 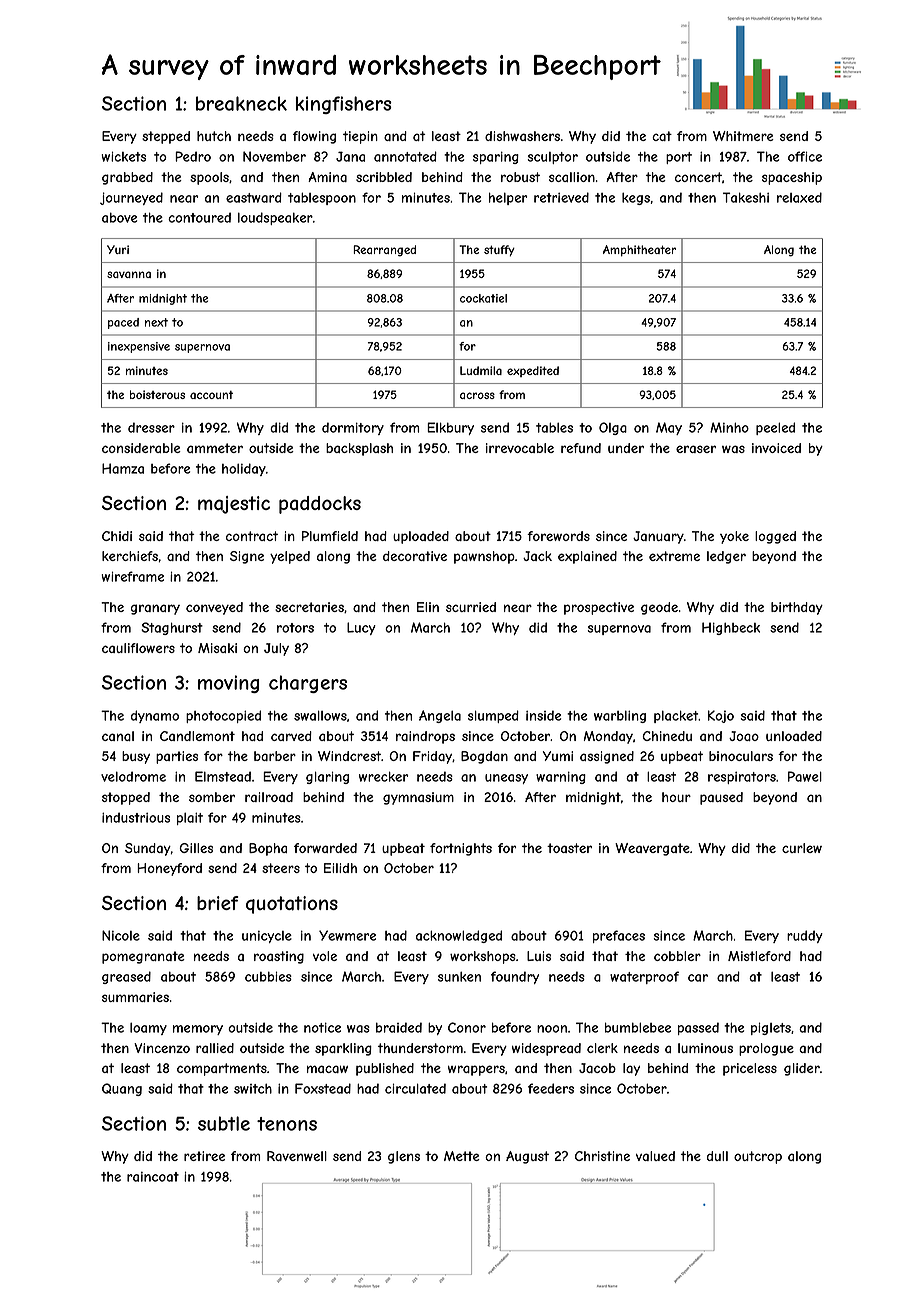 What do you see at coordinates (467, 1027) in the document?
I see `Conor` at bounding box center [467, 1027].
